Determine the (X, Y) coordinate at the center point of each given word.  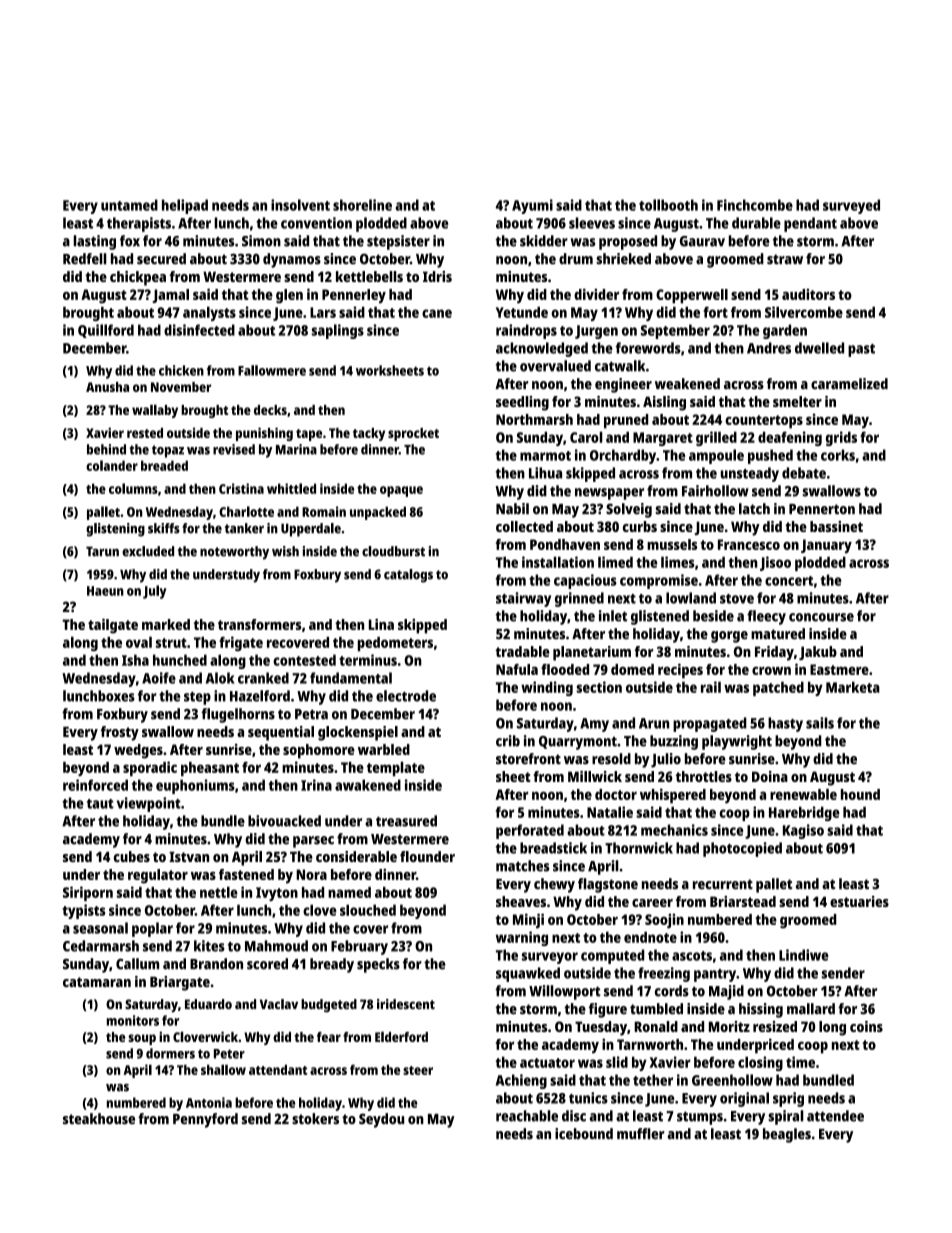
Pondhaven (565, 544)
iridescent (406, 1004)
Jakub (818, 653)
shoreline (362, 205)
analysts (209, 313)
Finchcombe (755, 205)
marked (166, 624)
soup (142, 1039)
